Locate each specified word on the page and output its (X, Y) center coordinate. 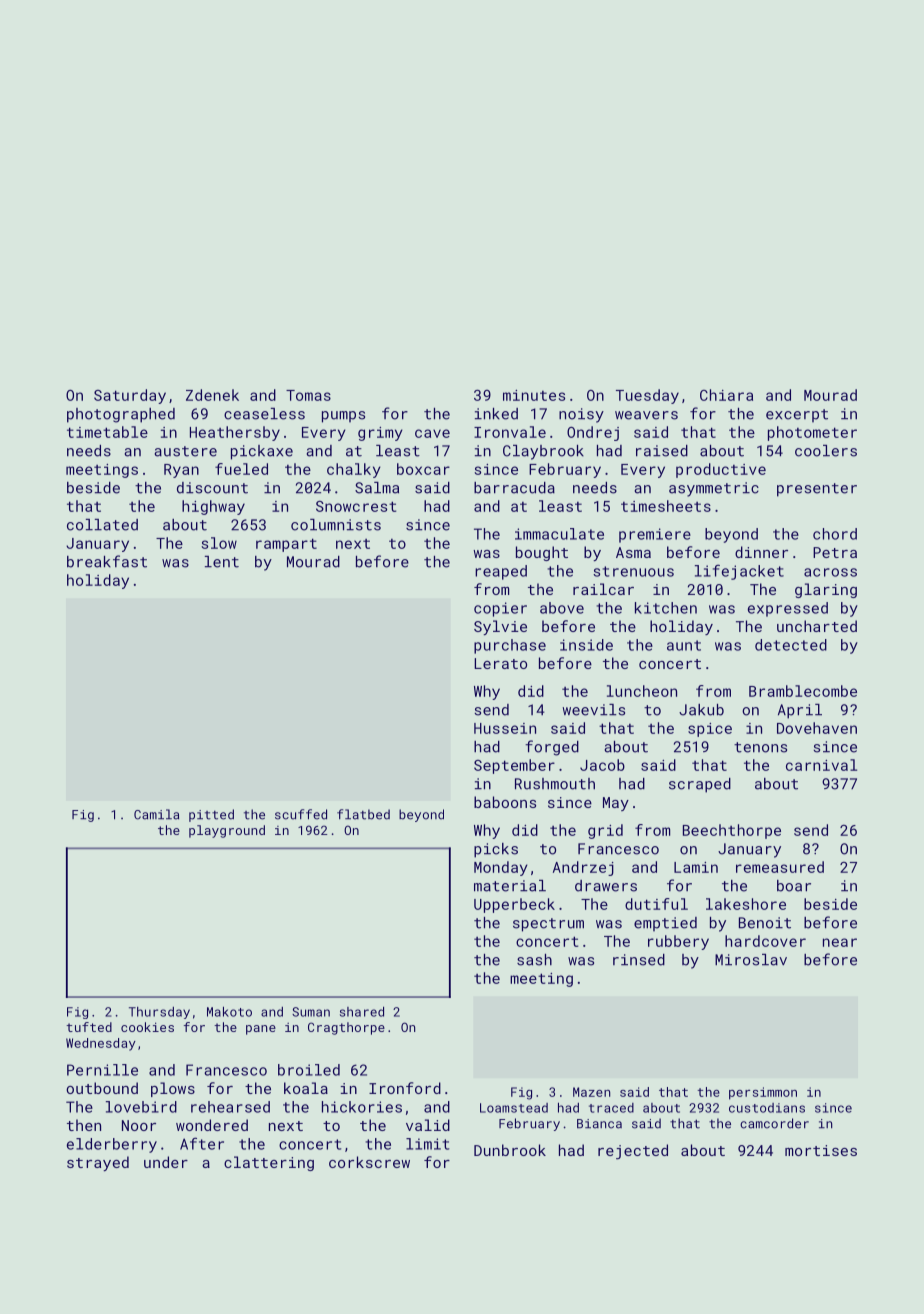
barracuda (514, 488)
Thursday (159, 1013)
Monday (501, 868)
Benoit (765, 923)
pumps (343, 417)
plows (173, 1089)
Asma (633, 552)
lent (222, 562)
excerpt (797, 416)
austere (185, 451)
